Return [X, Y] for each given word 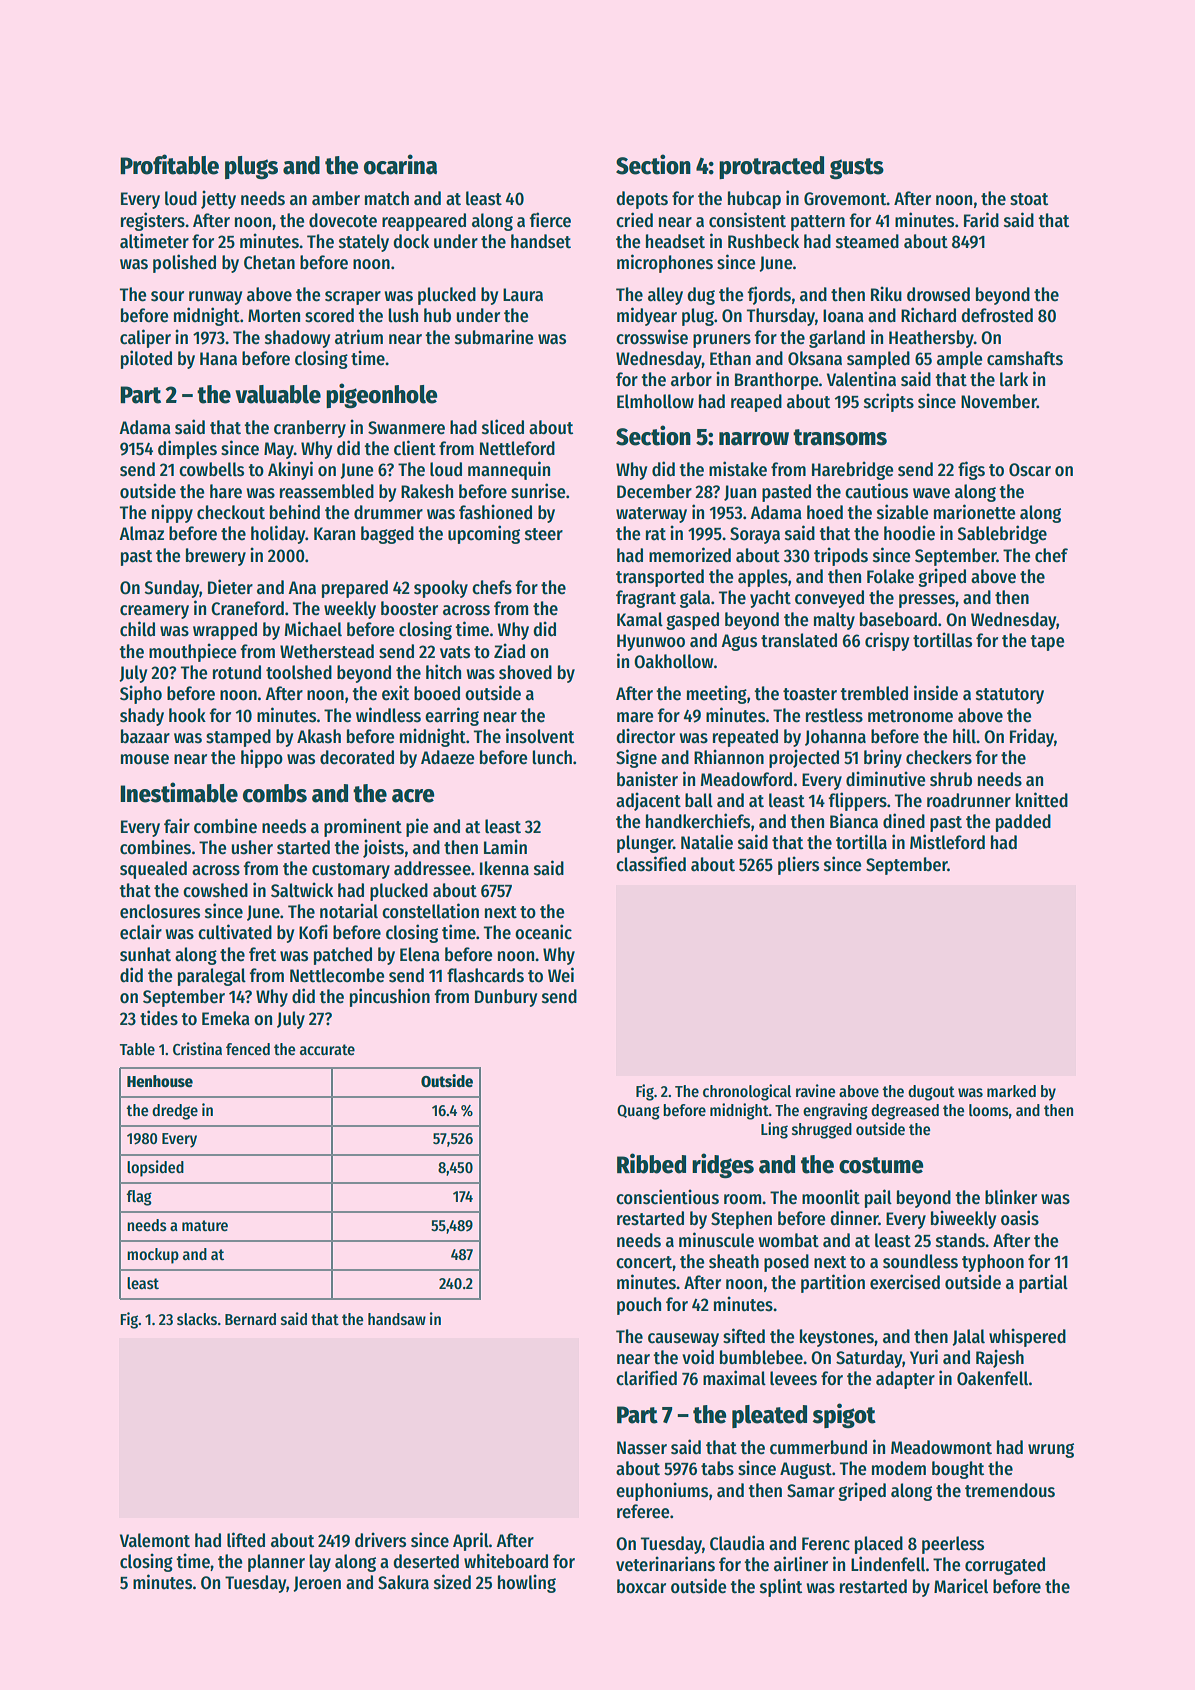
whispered [1027, 1337]
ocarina [400, 164]
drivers [380, 1540]
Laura [523, 295]
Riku [886, 294]
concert [644, 1262]
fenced [248, 1049]
